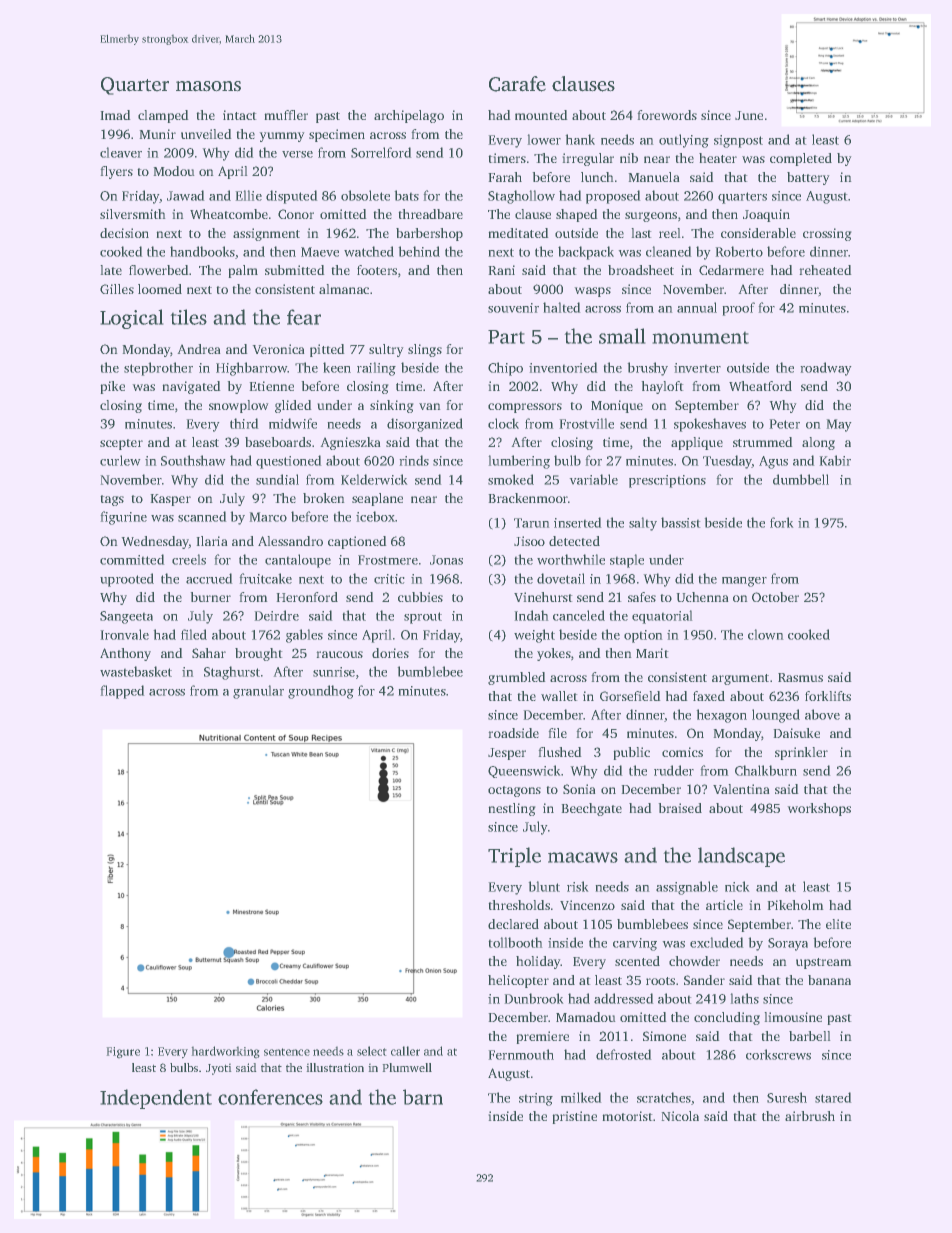 The image size is (952, 1233). Describe the element at coordinates (627, 1116) in the image. I see `motorist` at that location.
